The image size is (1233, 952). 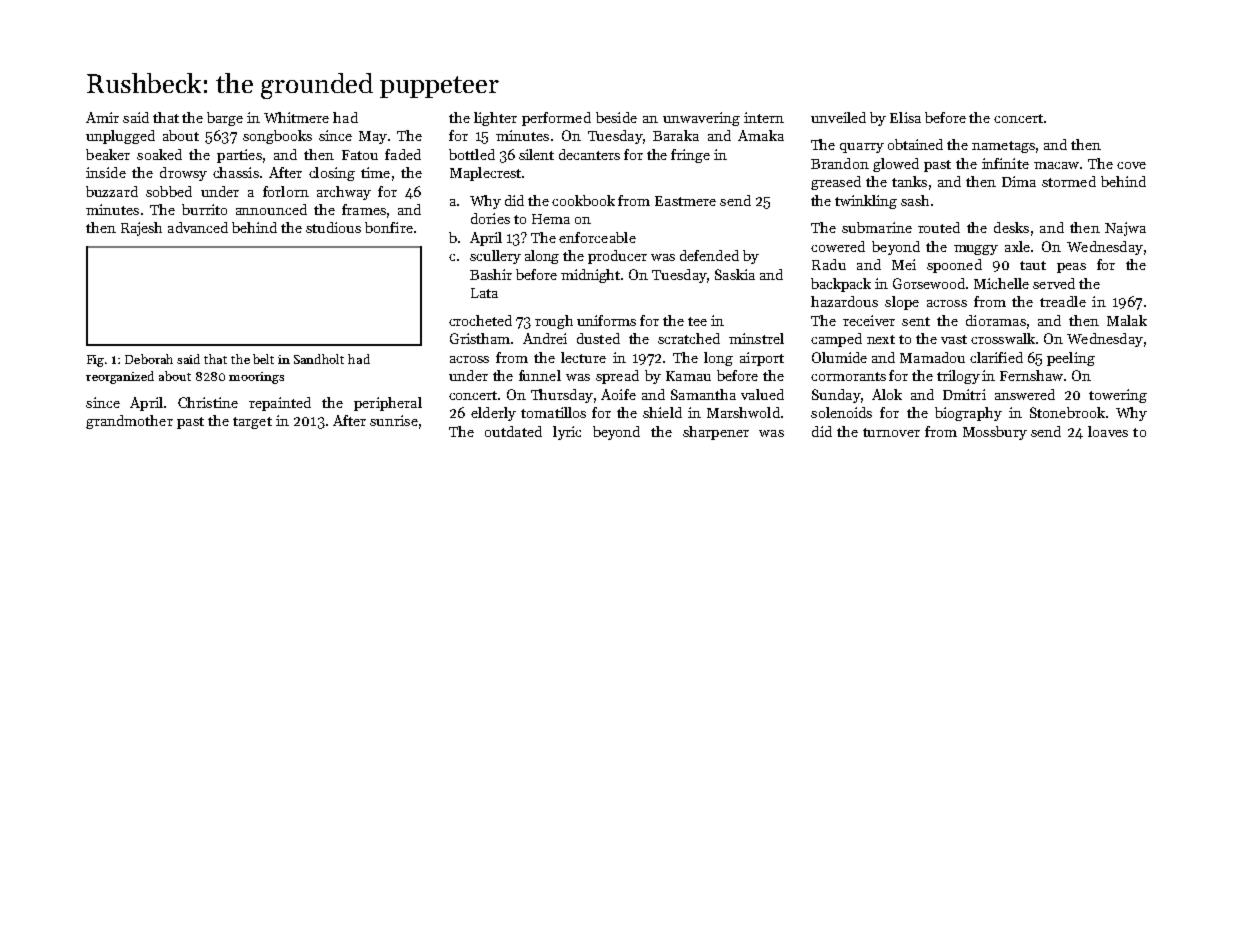 I want to click on Lata, so click(x=484, y=293).
